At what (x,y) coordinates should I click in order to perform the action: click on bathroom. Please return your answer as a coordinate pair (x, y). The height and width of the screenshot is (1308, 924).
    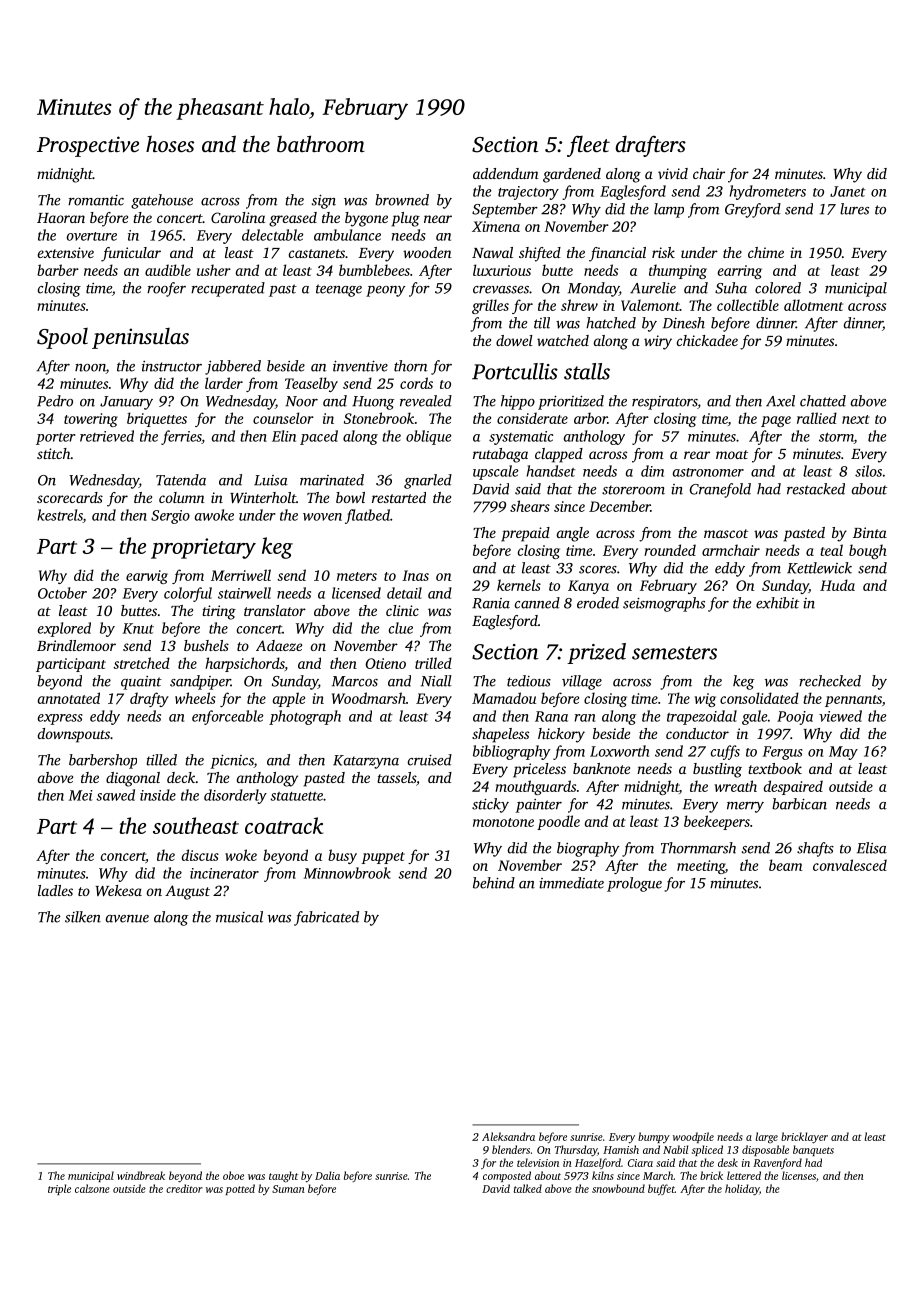
    Looking at the image, I should click on (321, 143).
